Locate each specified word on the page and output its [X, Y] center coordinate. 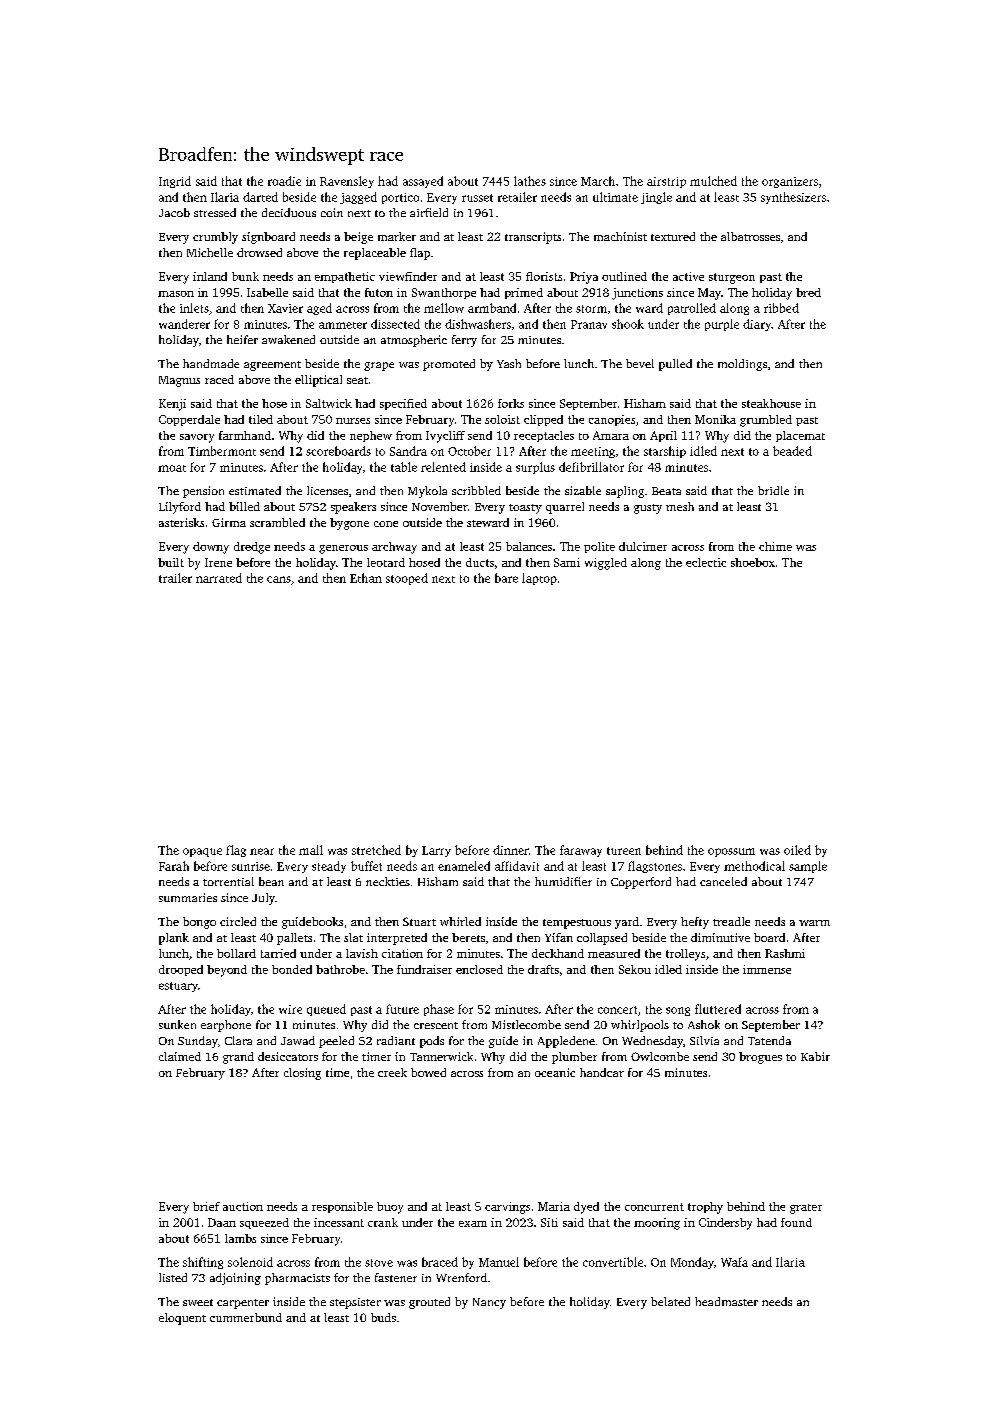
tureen [624, 851]
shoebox [753, 562]
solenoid [250, 1262]
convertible [613, 1262]
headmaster [726, 1301]
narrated [219, 578]
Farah [174, 866]
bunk [245, 276]
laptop [539, 579]
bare [506, 578]
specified [403, 404]
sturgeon [732, 278]
